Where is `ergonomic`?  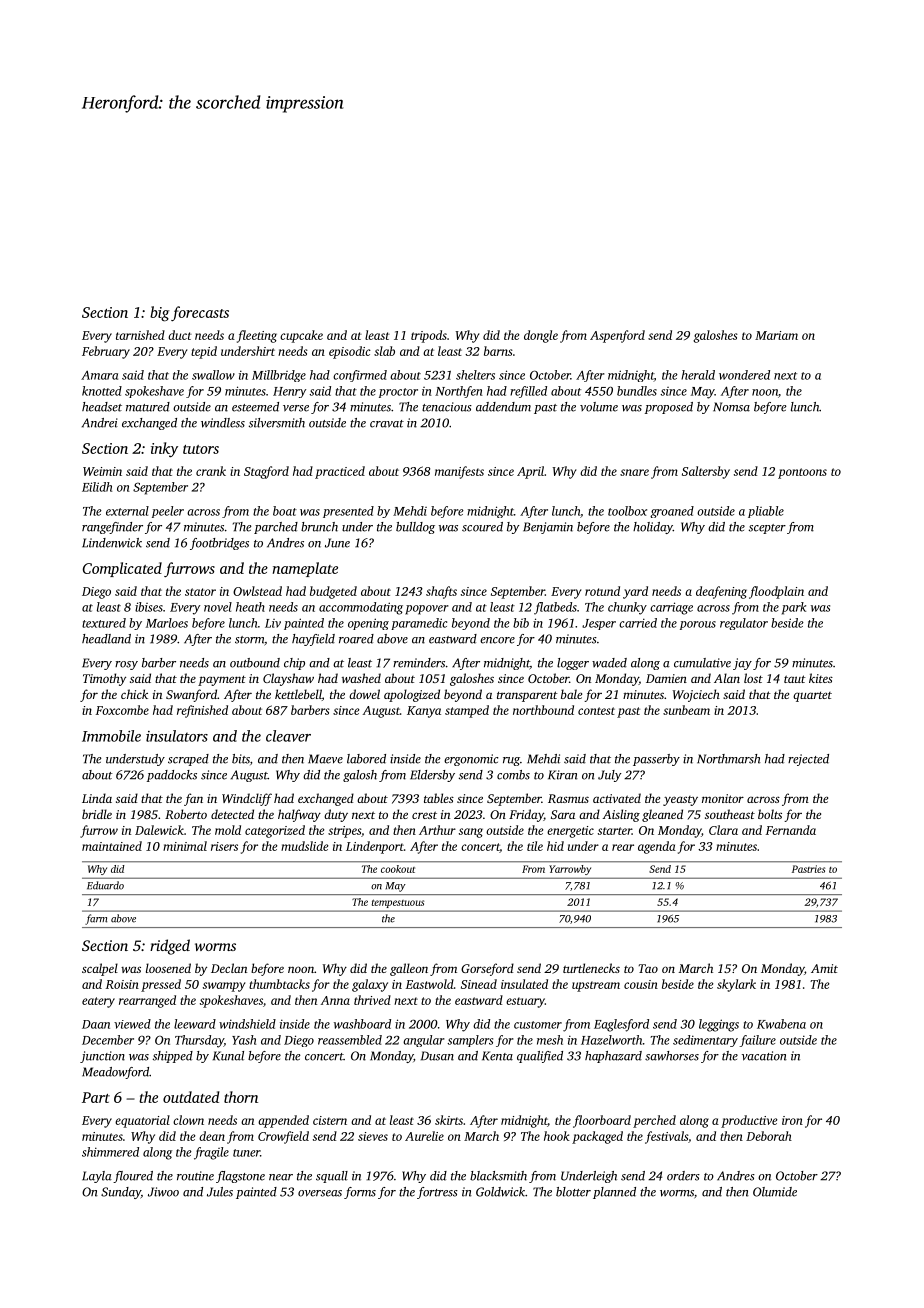
ergonomic is located at coordinates (471, 760).
